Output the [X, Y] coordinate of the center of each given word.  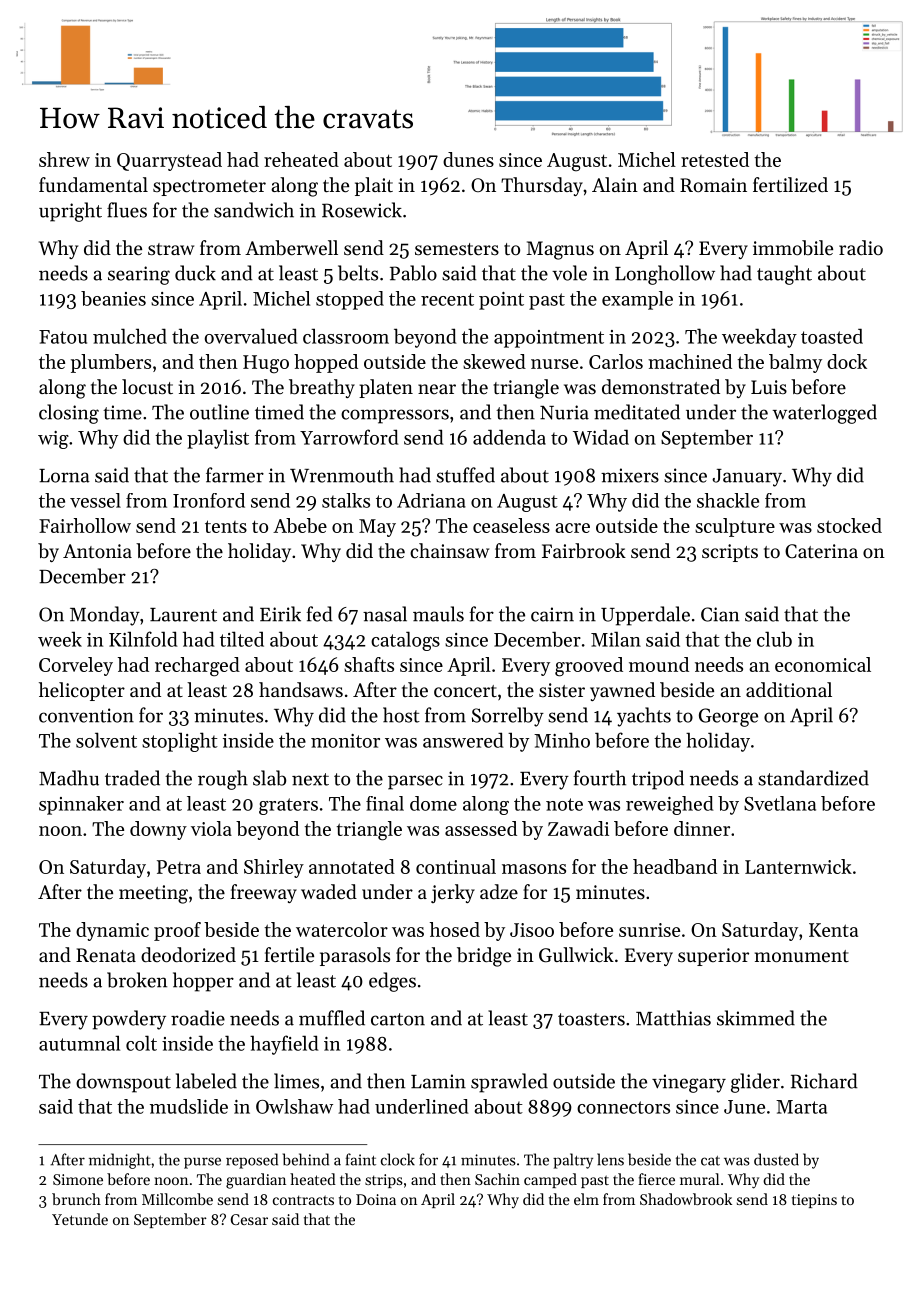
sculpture [735, 527]
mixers [630, 475]
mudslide [189, 1106]
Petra [179, 867]
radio [861, 247]
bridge [484, 957]
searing [139, 275]
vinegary [689, 1083]
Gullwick [576, 955]
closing [69, 414]
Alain [615, 184]
